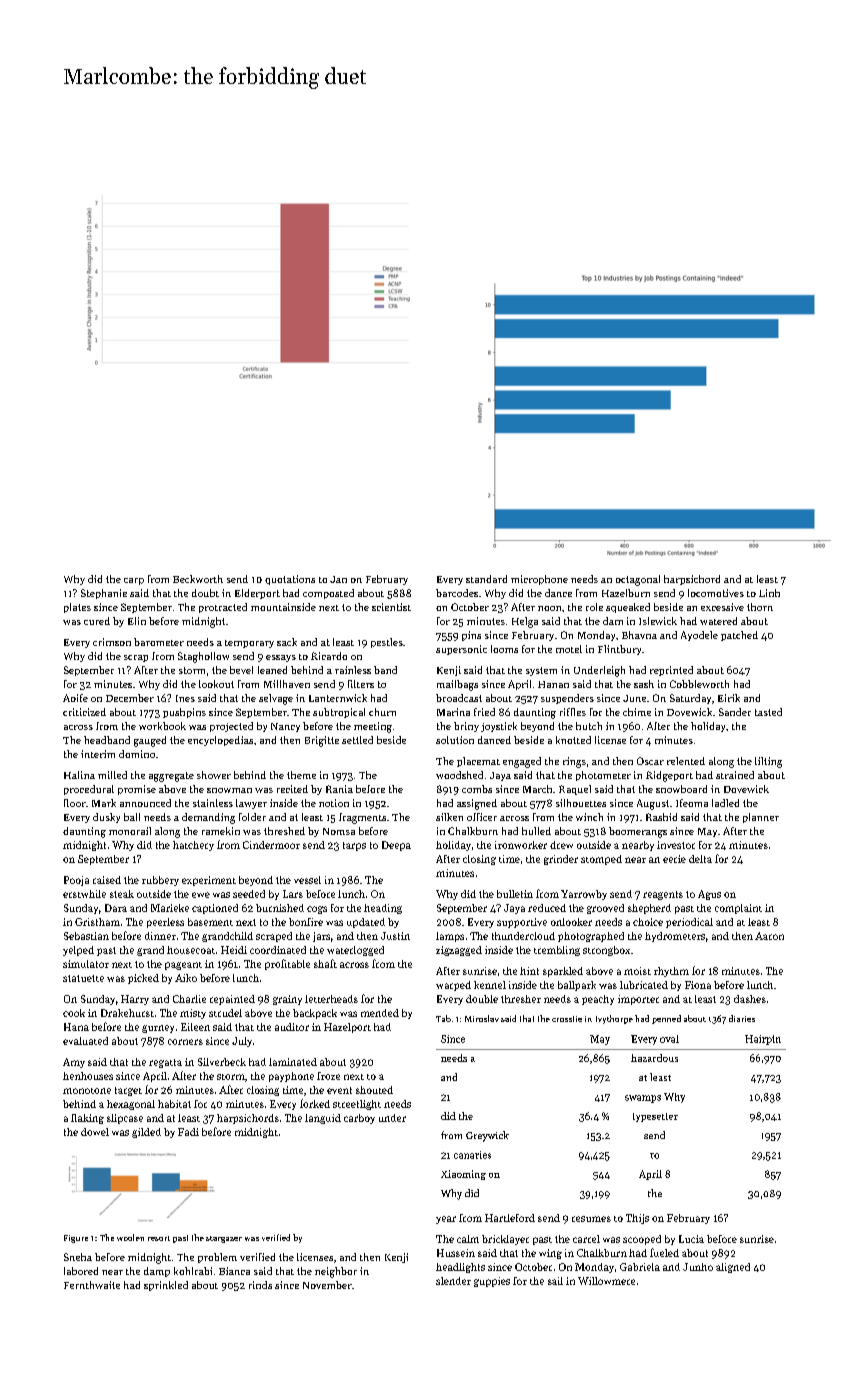  I want to click on solution, so click(455, 740).
